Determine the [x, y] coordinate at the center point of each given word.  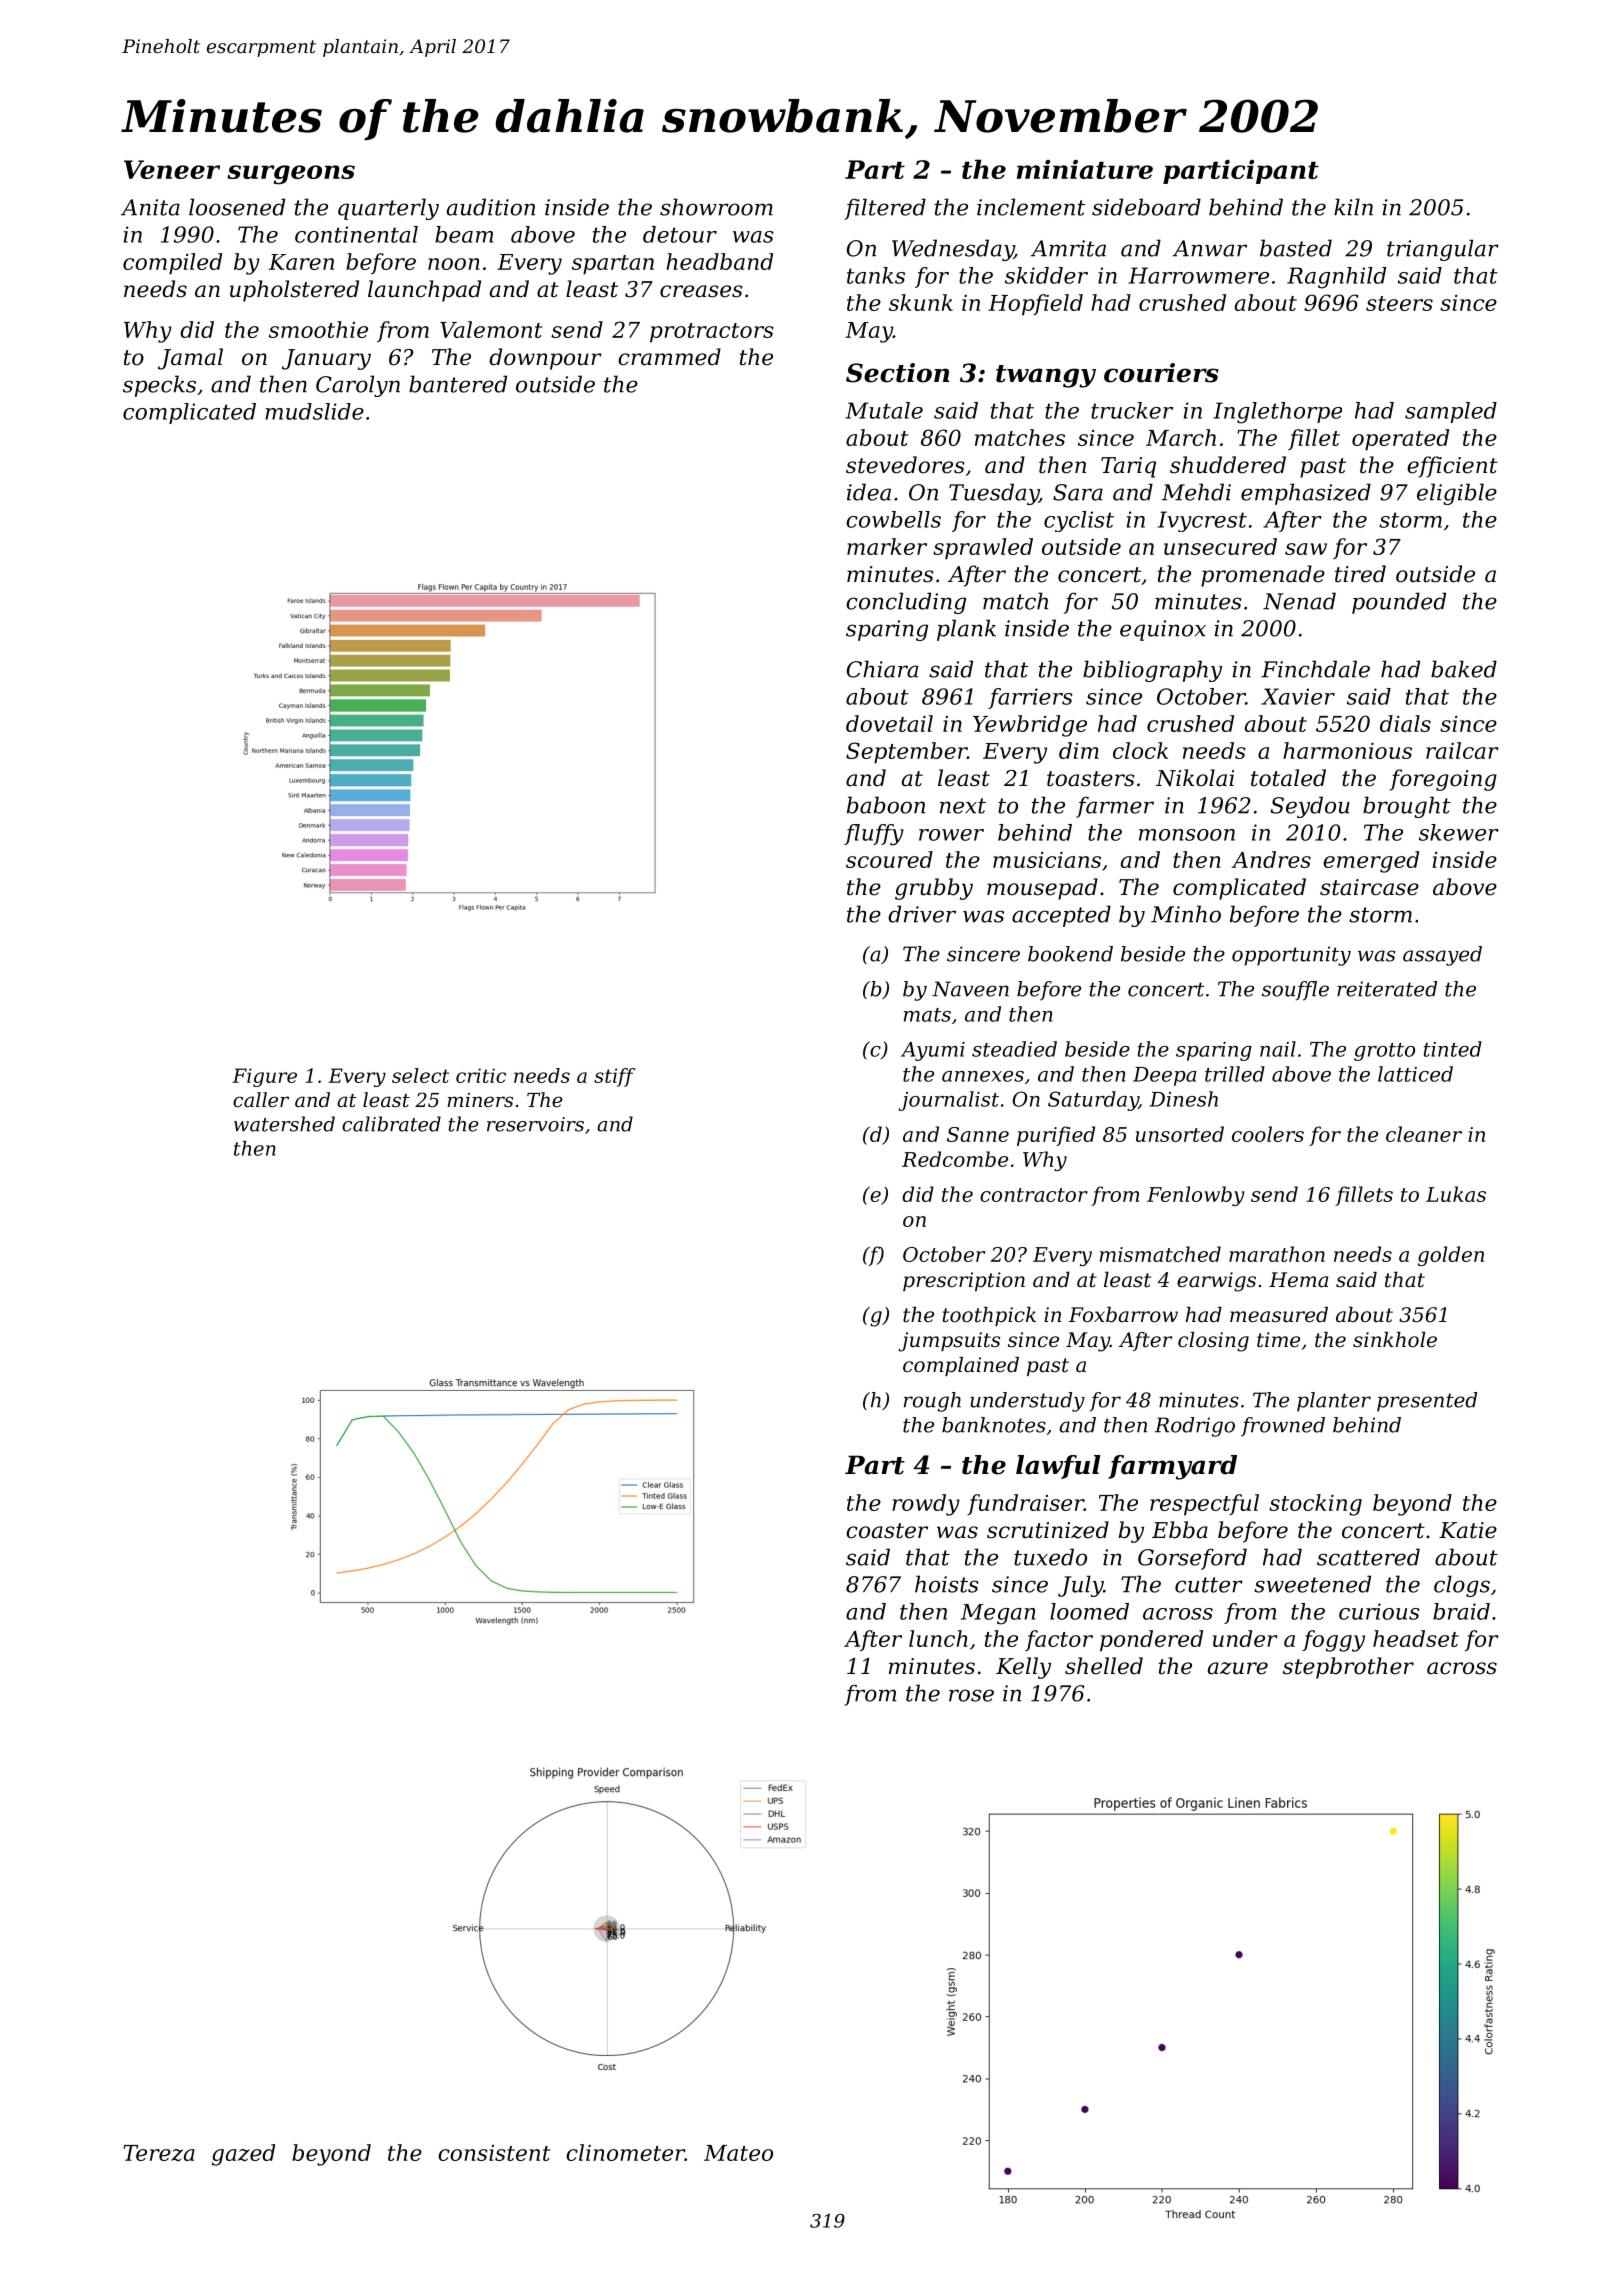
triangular [1443, 250]
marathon [1277, 1254]
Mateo [738, 2153]
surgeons [291, 175]
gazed [243, 2155]
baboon [886, 805]
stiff [614, 1077]
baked [1464, 669]
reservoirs [535, 1124]
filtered [885, 209]
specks [159, 386]
